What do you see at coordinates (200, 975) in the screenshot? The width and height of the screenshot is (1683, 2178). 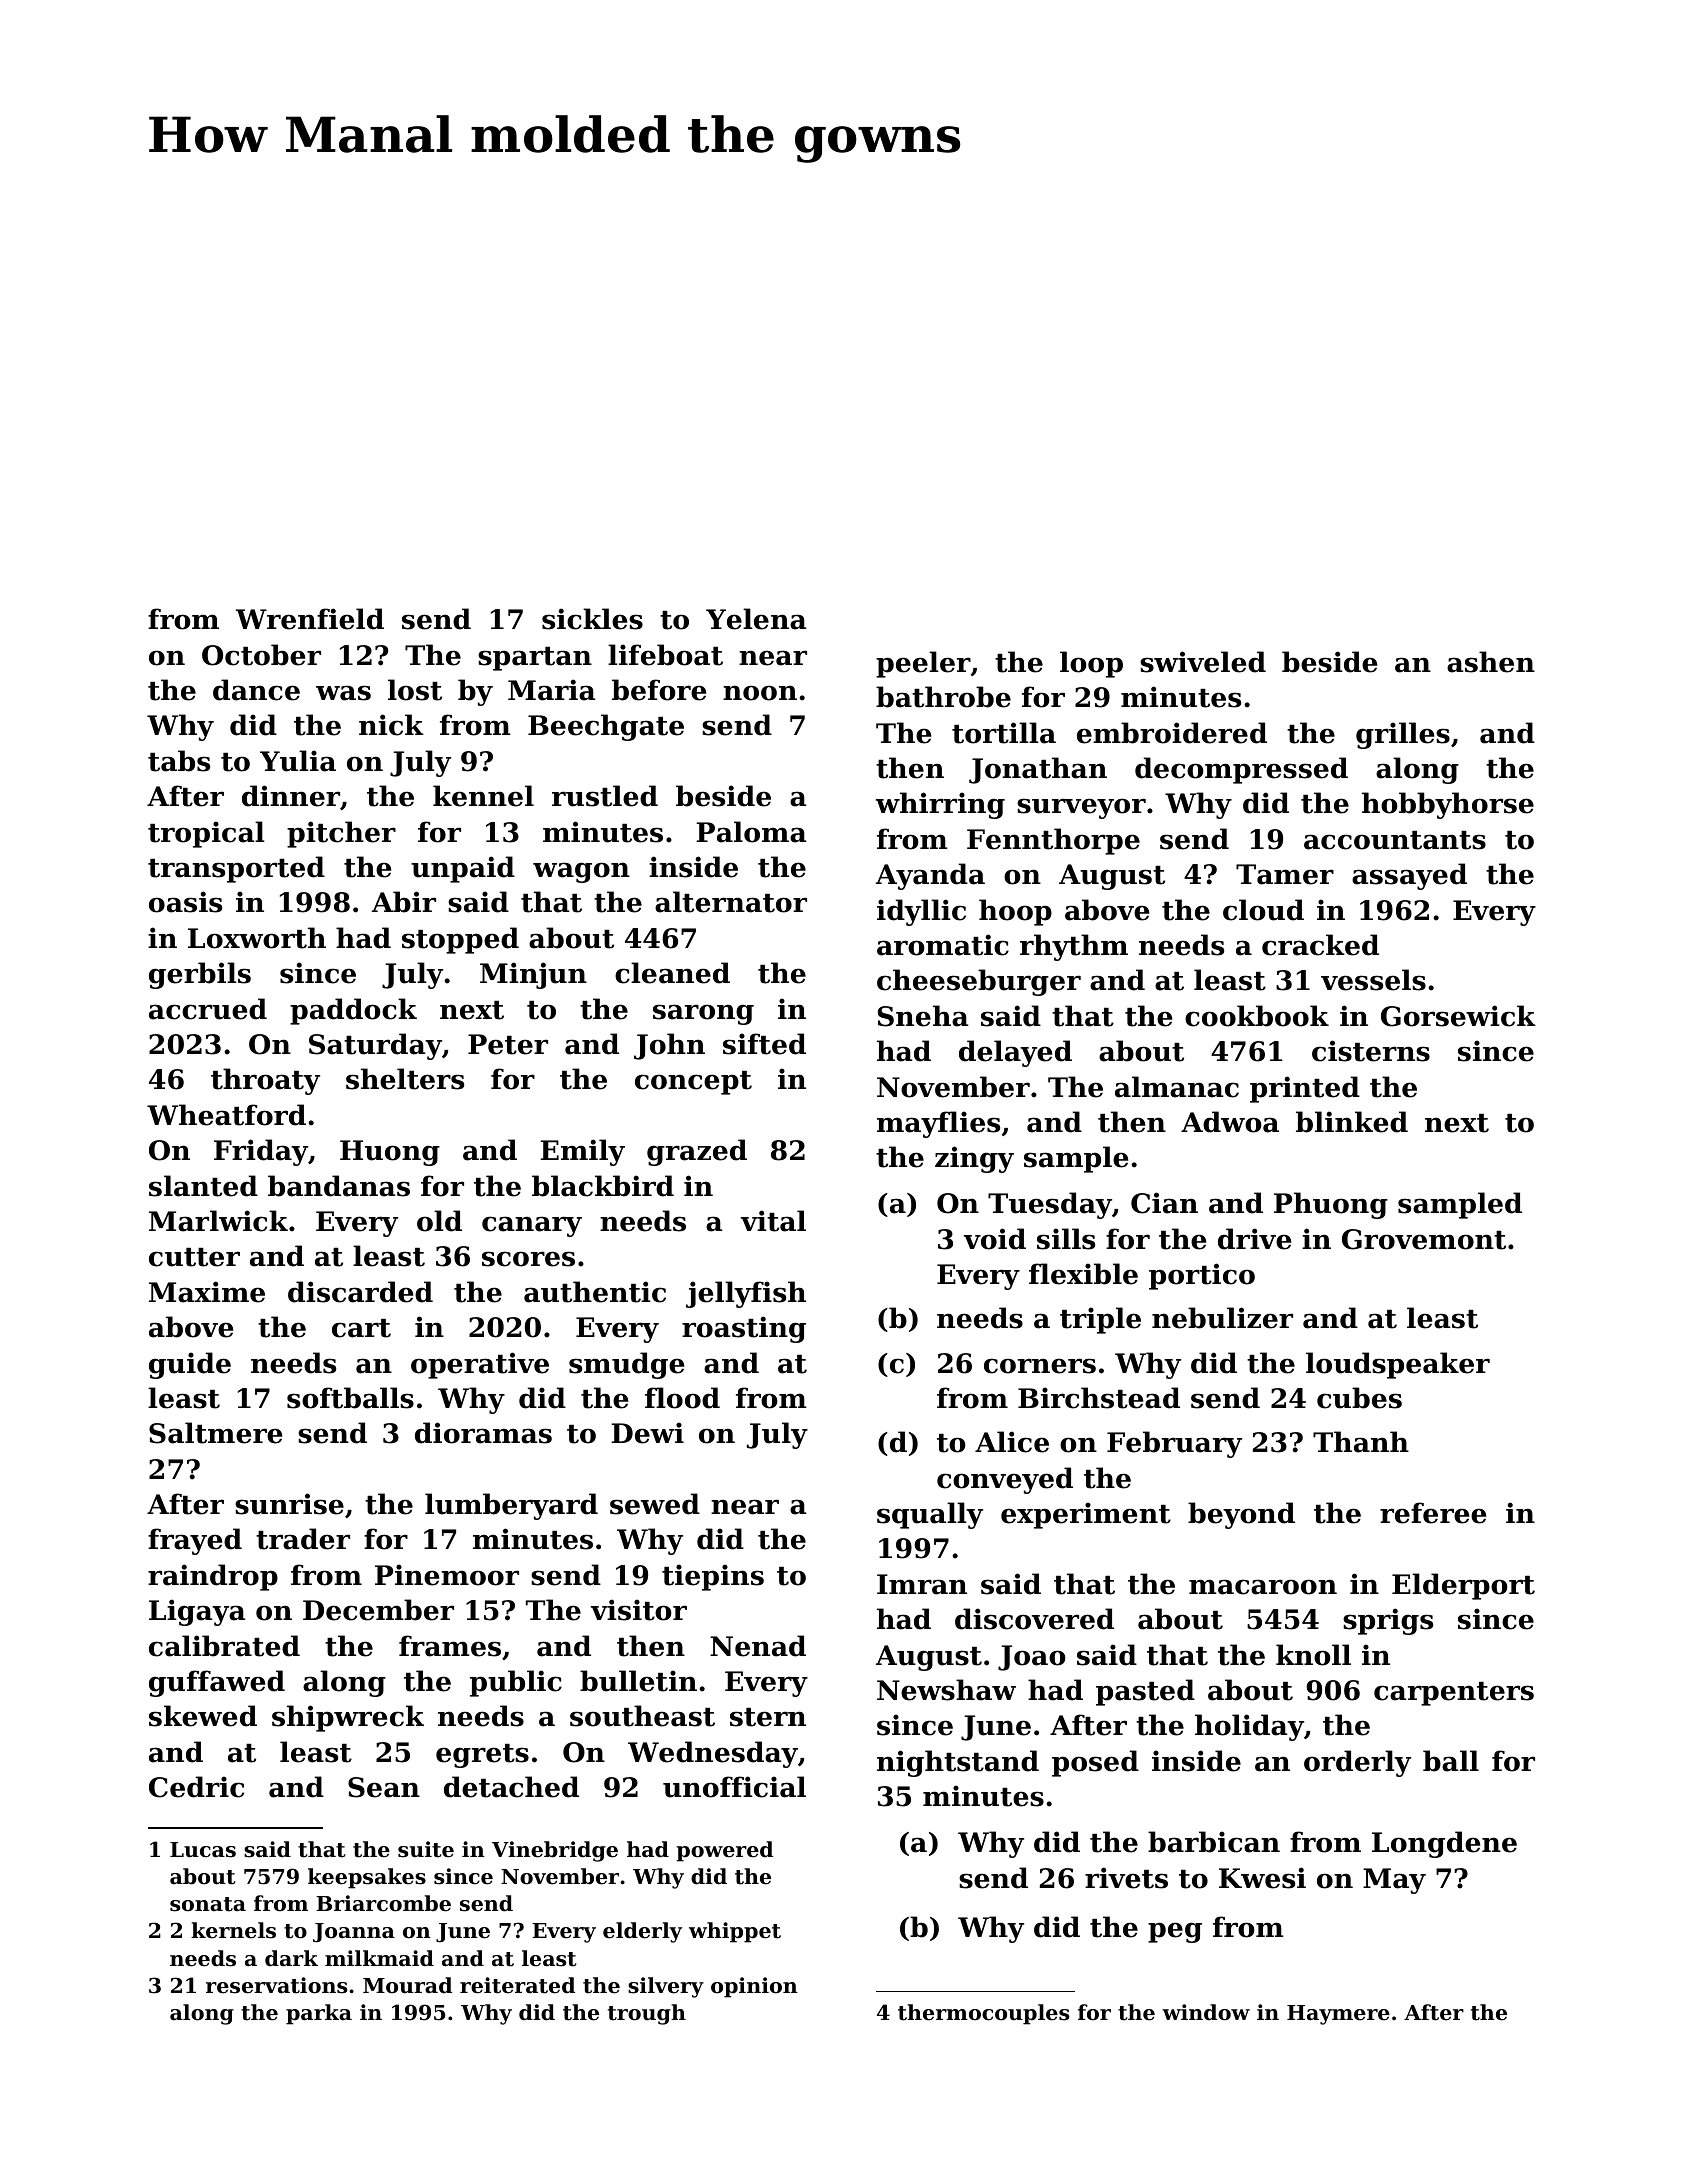 I see `gerbils` at bounding box center [200, 975].
